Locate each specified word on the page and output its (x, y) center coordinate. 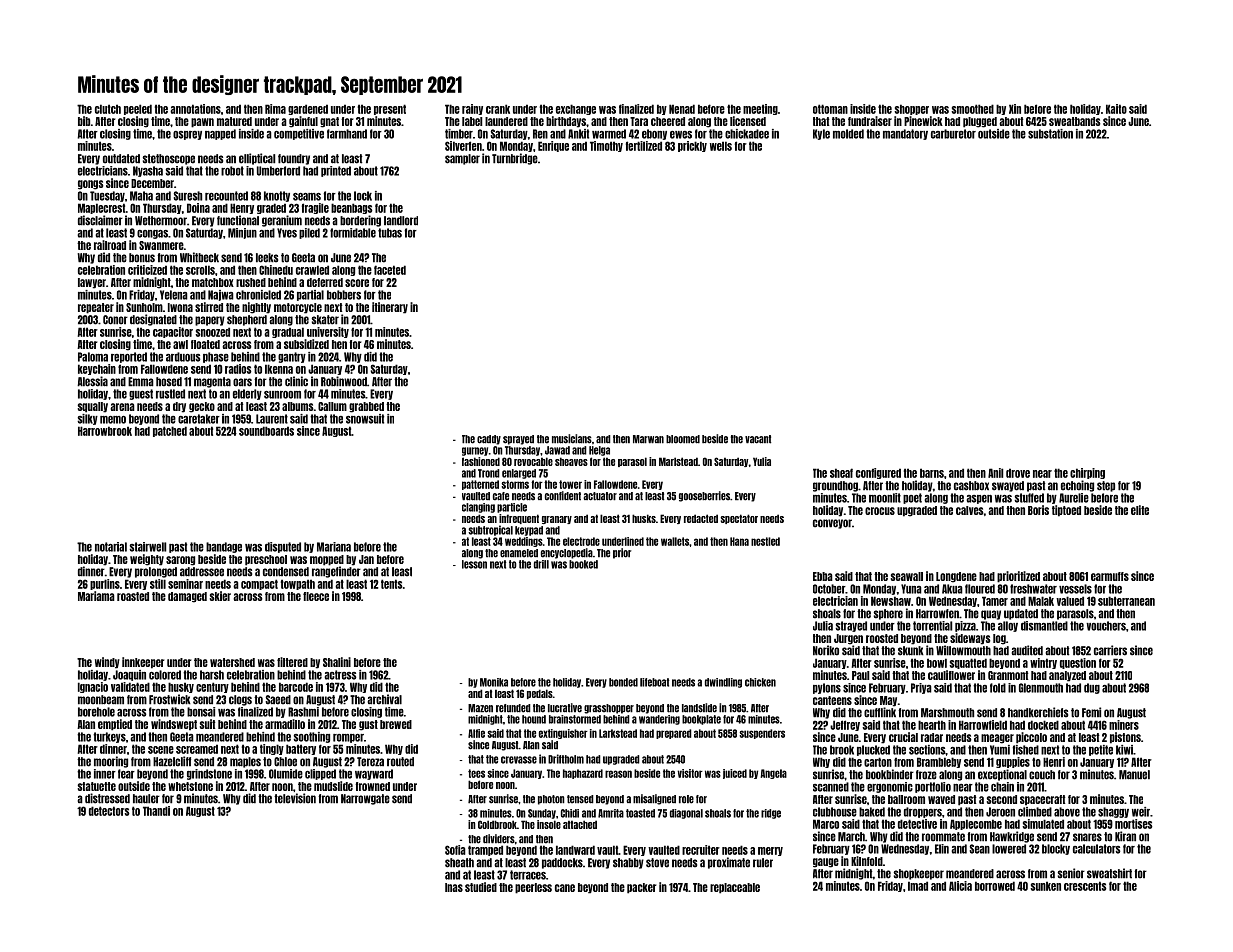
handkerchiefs (1038, 712)
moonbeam (101, 700)
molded (848, 134)
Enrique (553, 146)
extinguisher (563, 734)
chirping (1087, 473)
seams (307, 197)
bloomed (683, 439)
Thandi (156, 811)
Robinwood (344, 381)
